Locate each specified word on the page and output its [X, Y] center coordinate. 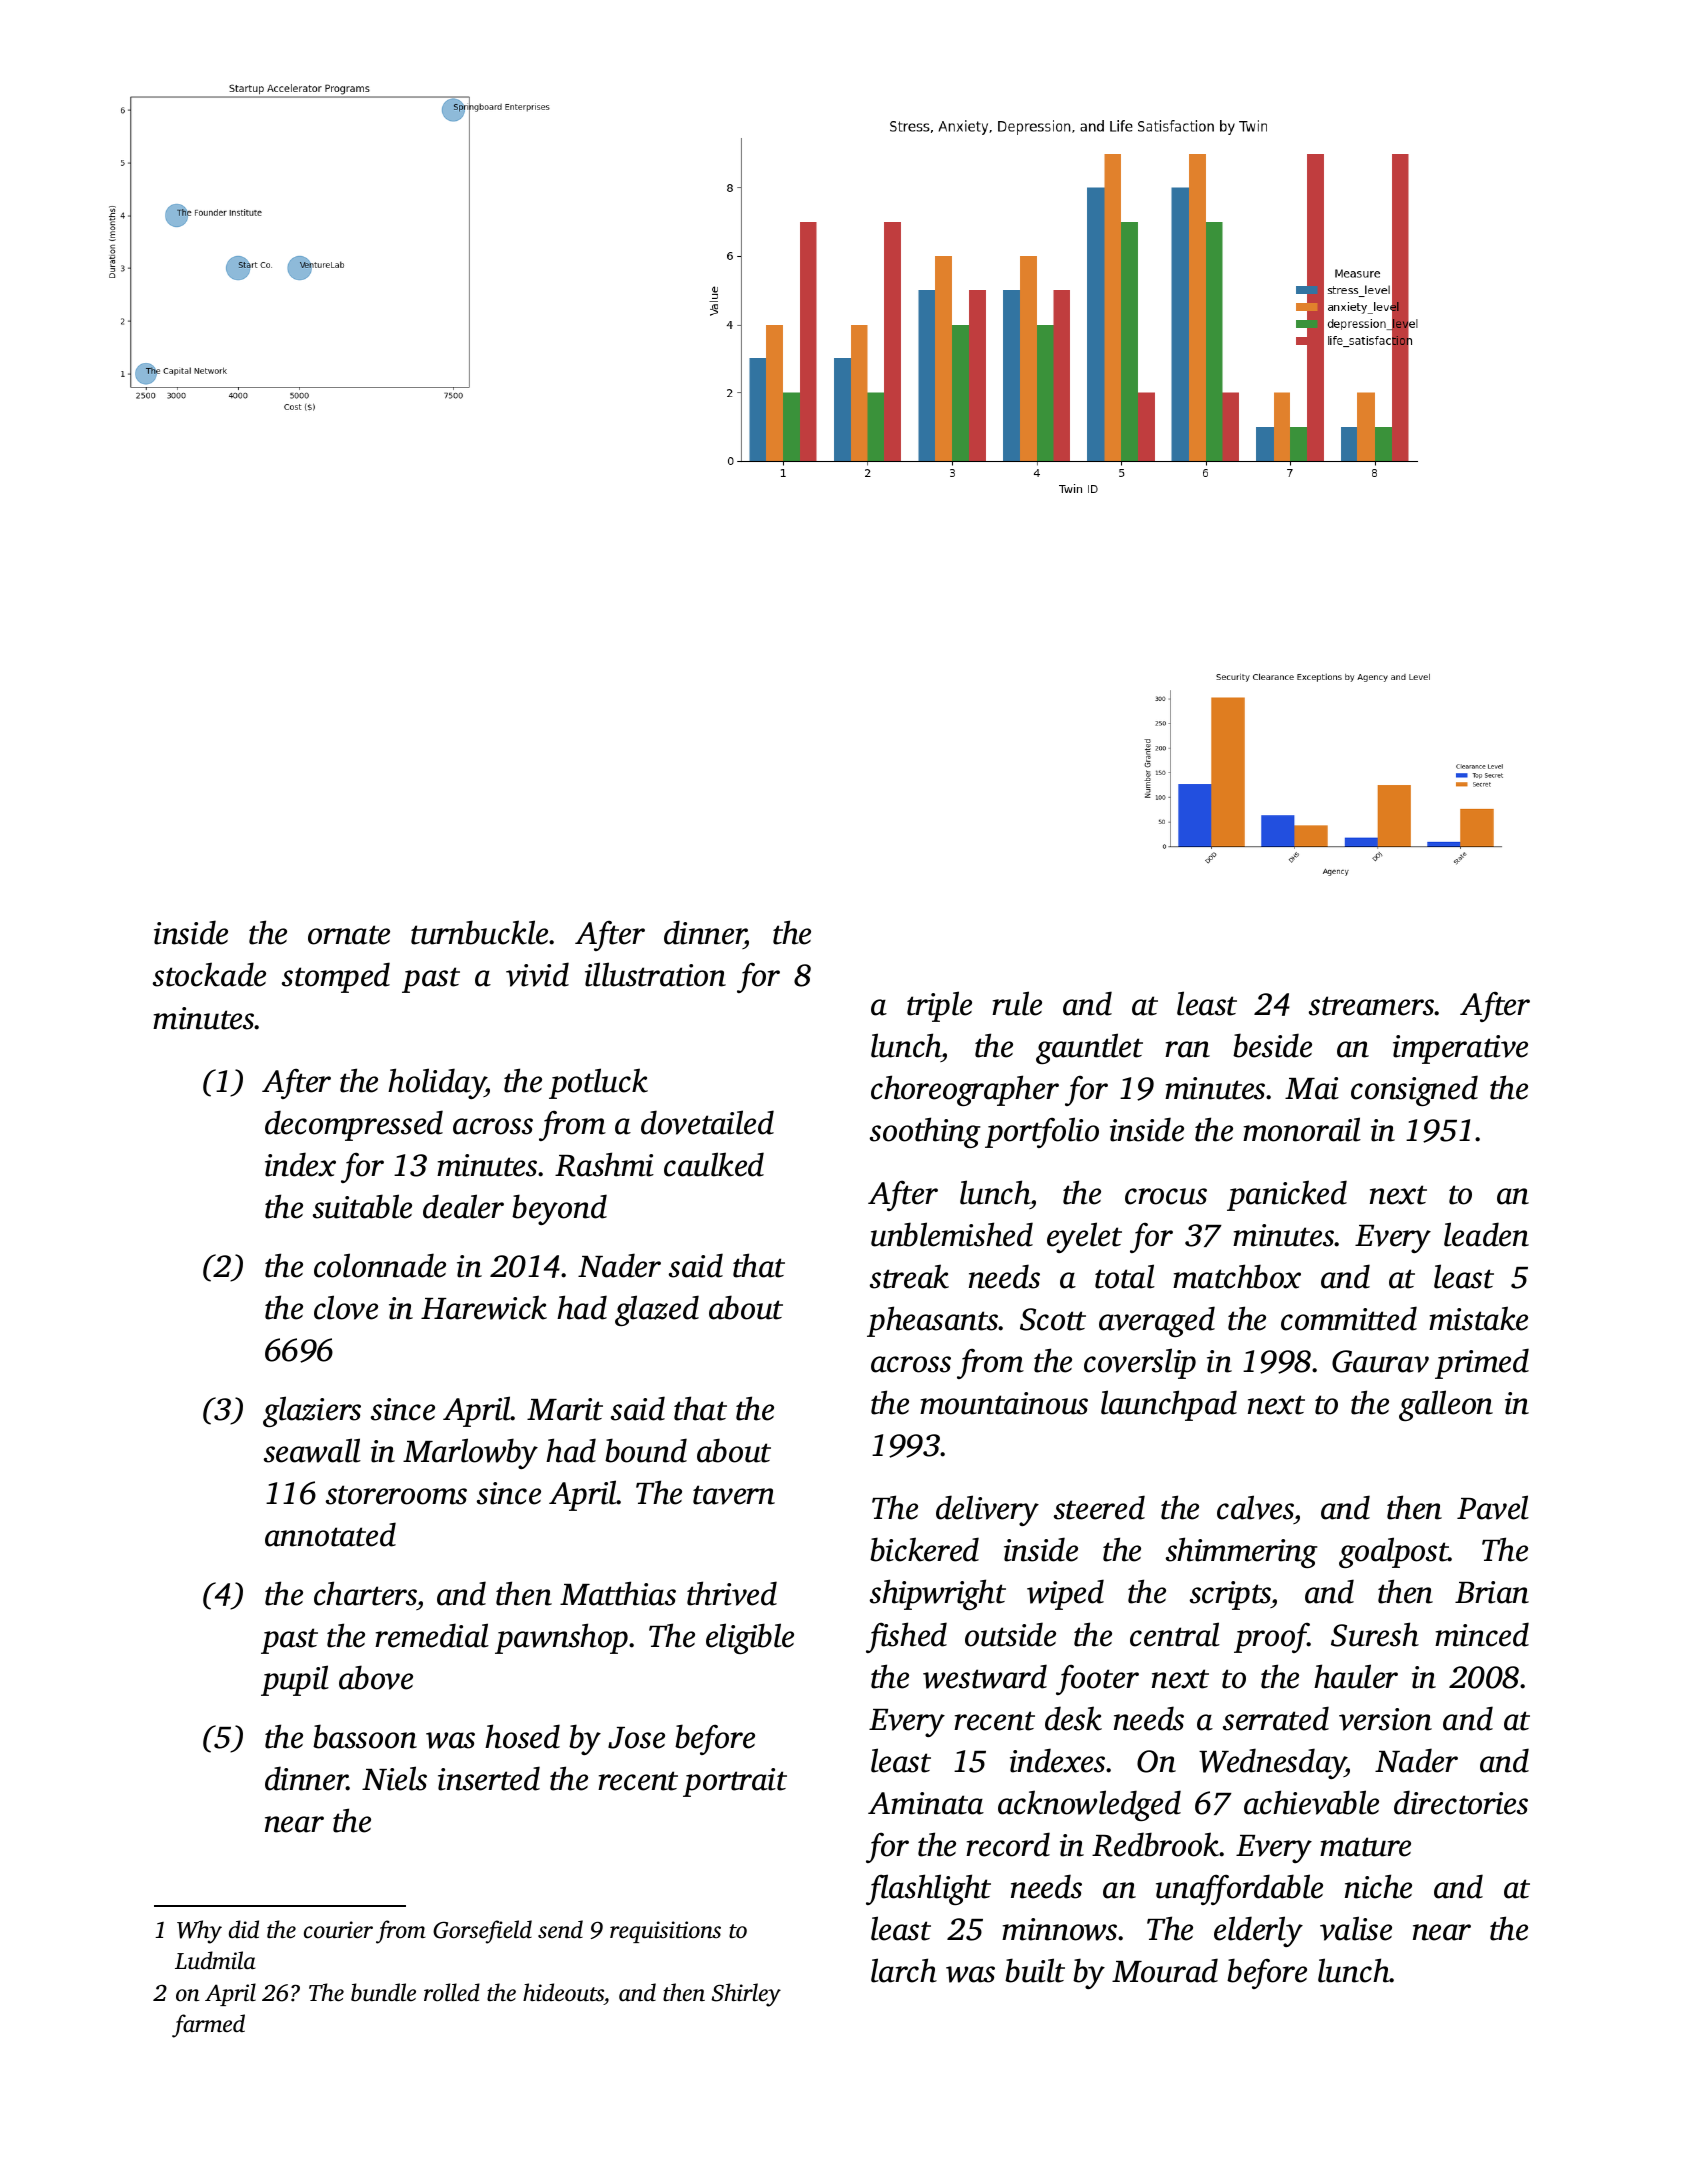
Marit [565, 1409]
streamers [1372, 1006]
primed [1482, 1363]
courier [338, 1930]
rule [1017, 1003]
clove [346, 1307]
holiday [437, 1083]
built [1035, 1970]
